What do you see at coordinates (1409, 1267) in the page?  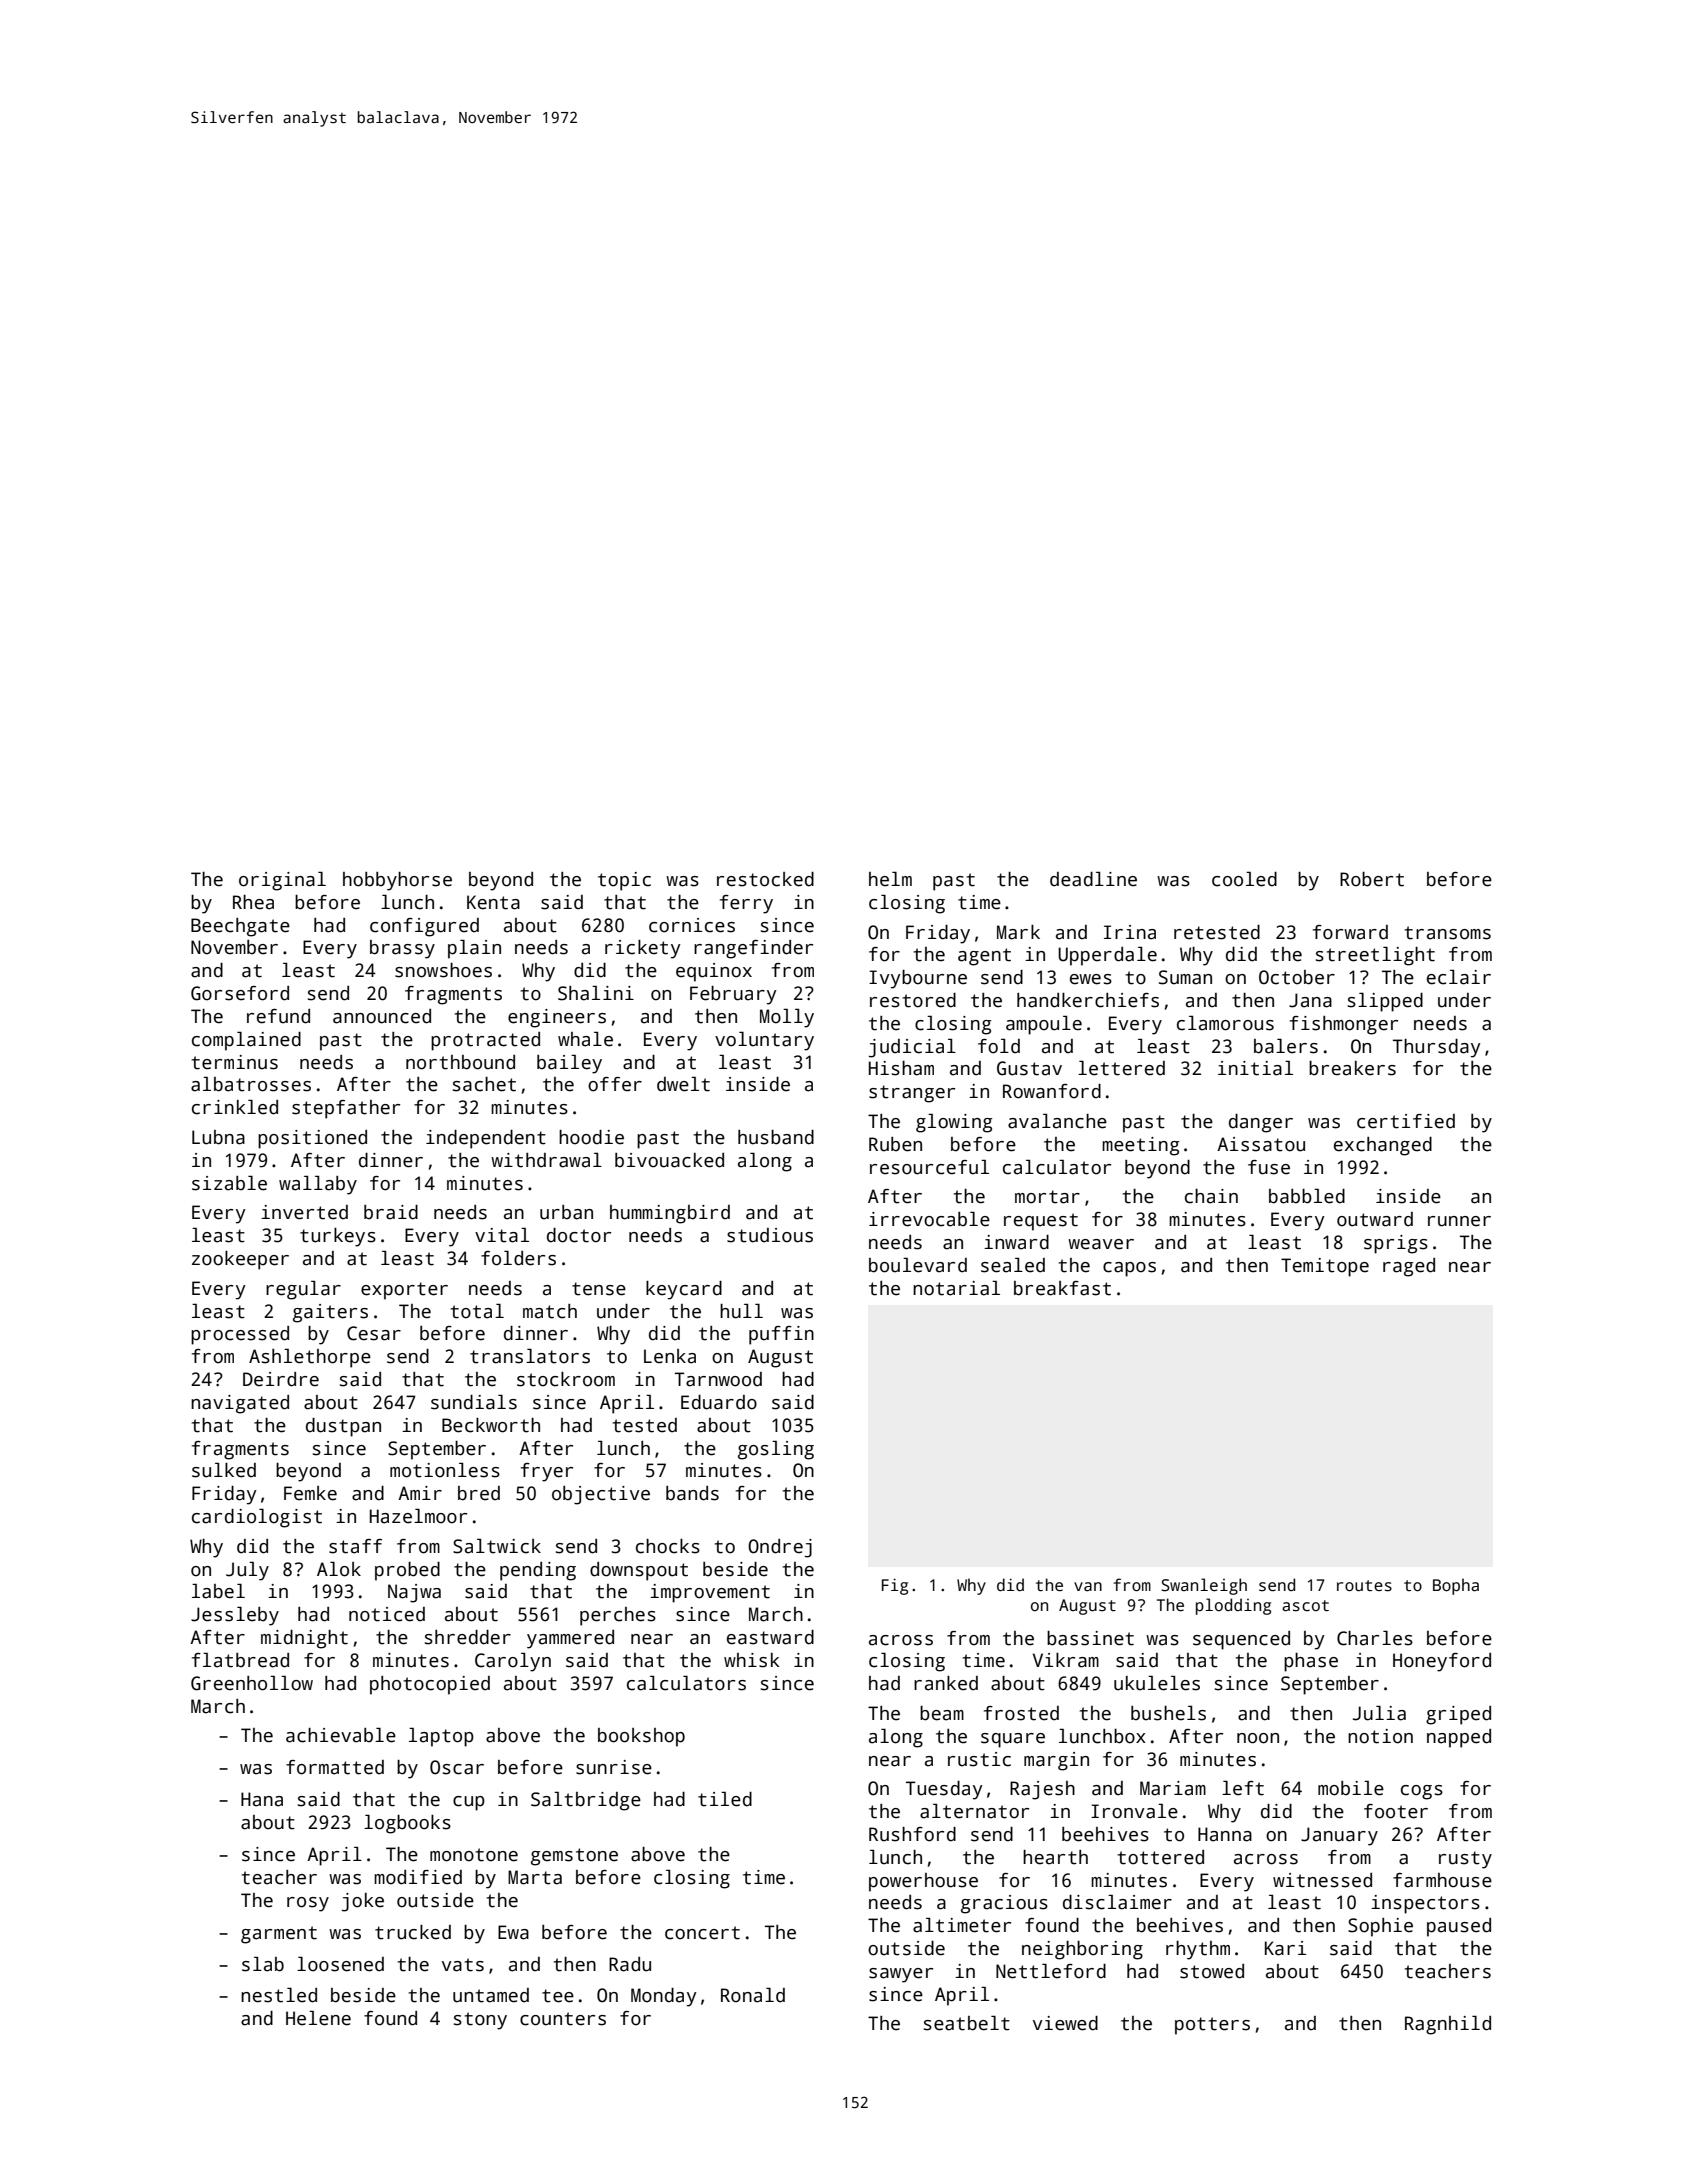 I see `raged` at bounding box center [1409, 1267].
